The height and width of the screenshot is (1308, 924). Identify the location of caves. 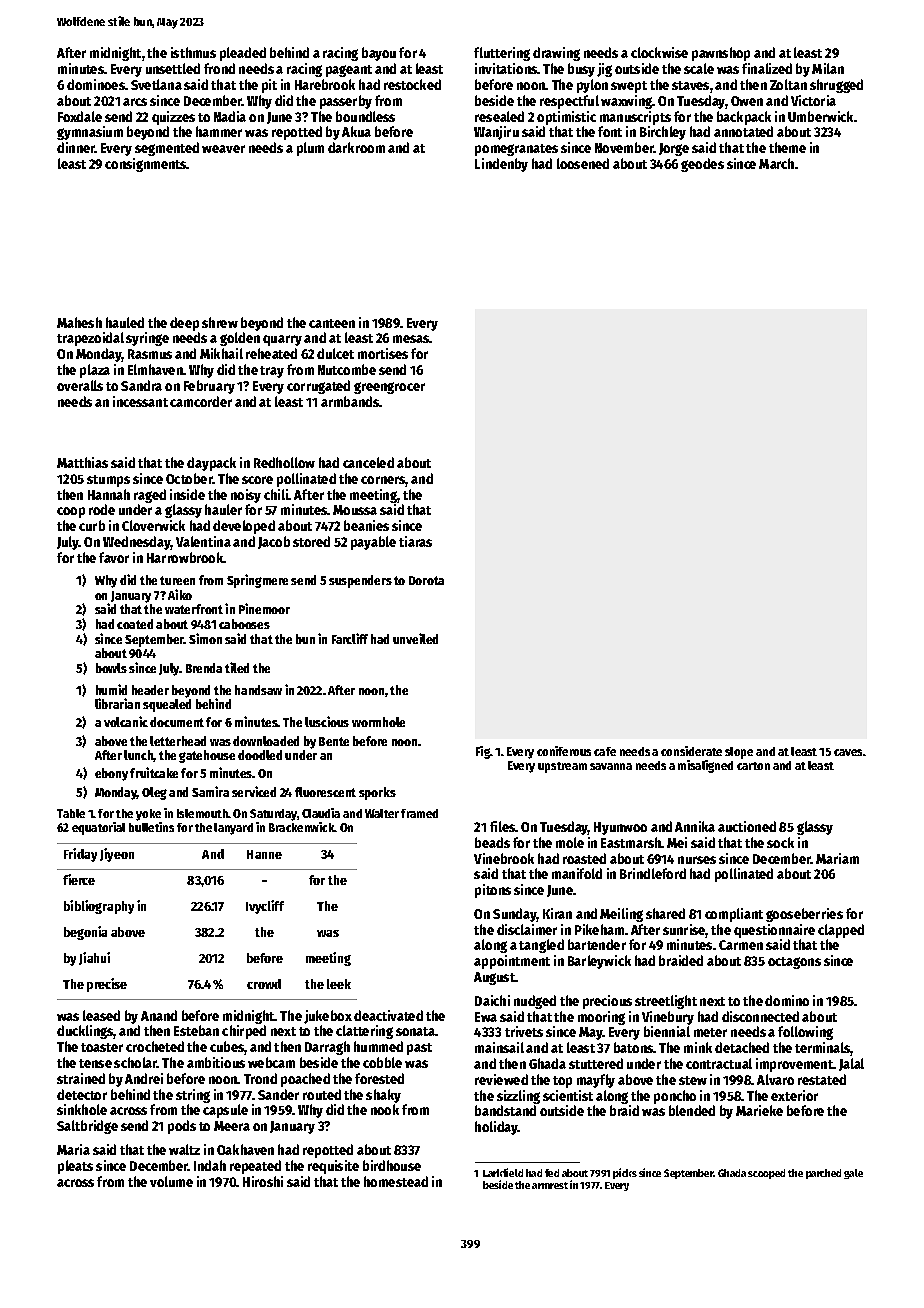
(848, 752).
